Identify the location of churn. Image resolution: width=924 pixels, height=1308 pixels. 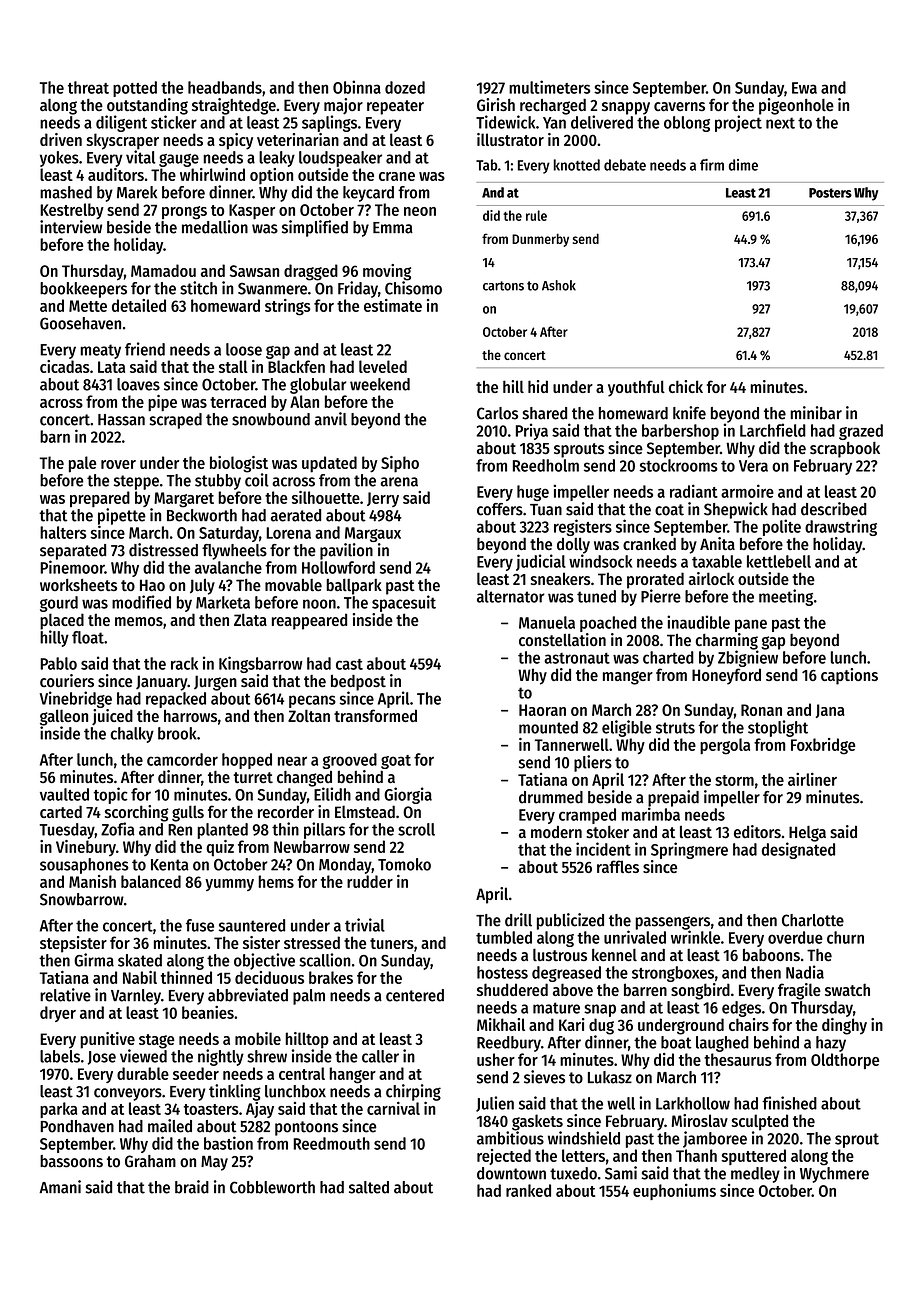
(845, 937).
